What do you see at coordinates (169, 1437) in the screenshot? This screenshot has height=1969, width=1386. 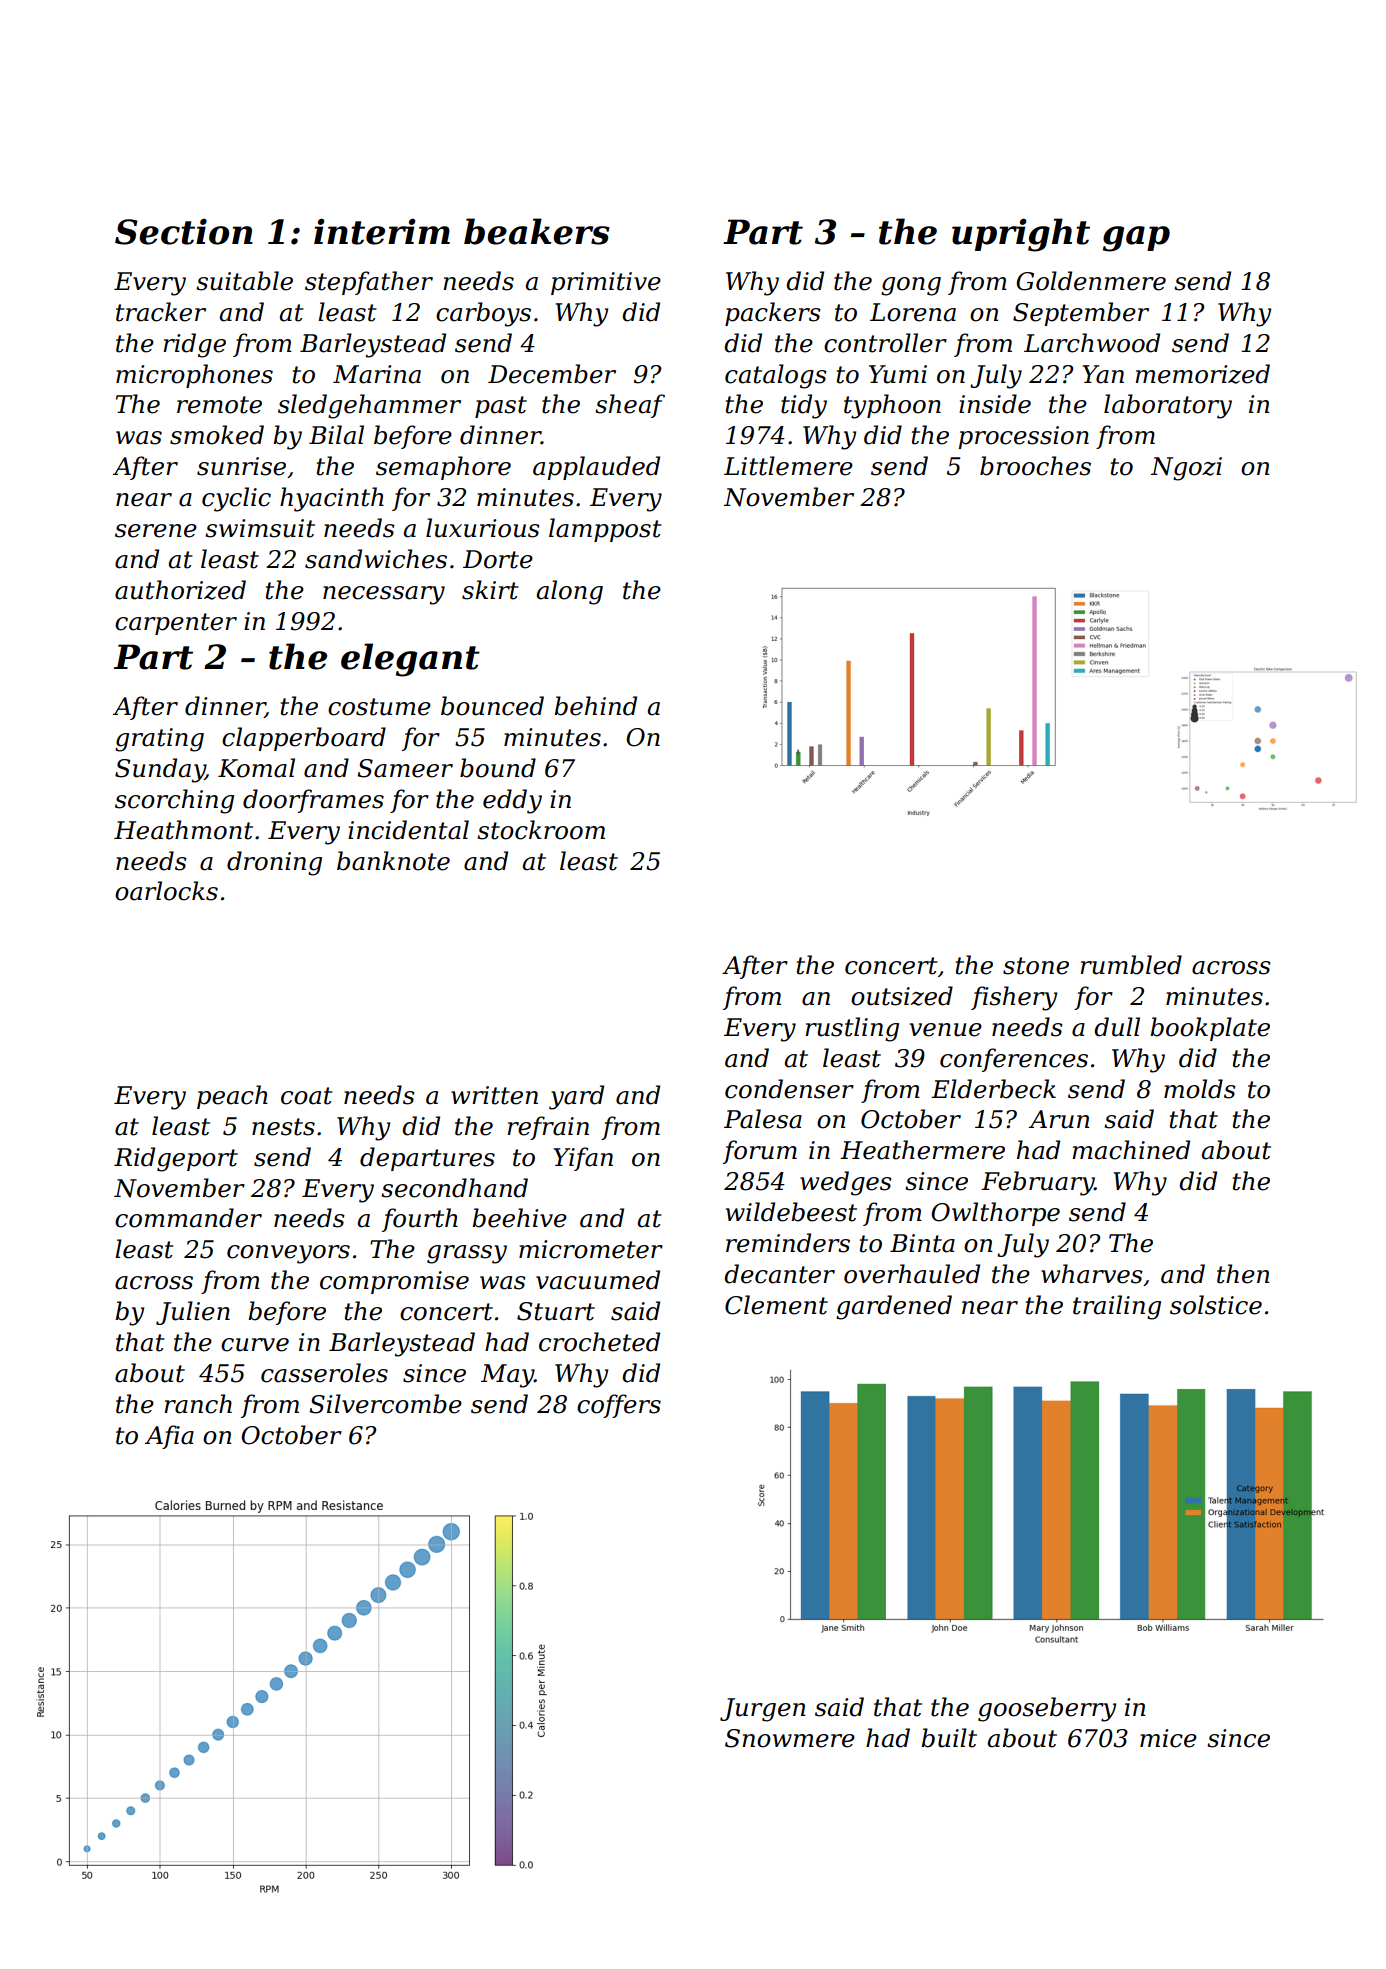 I see `Afia` at bounding box center [169, 1437].
